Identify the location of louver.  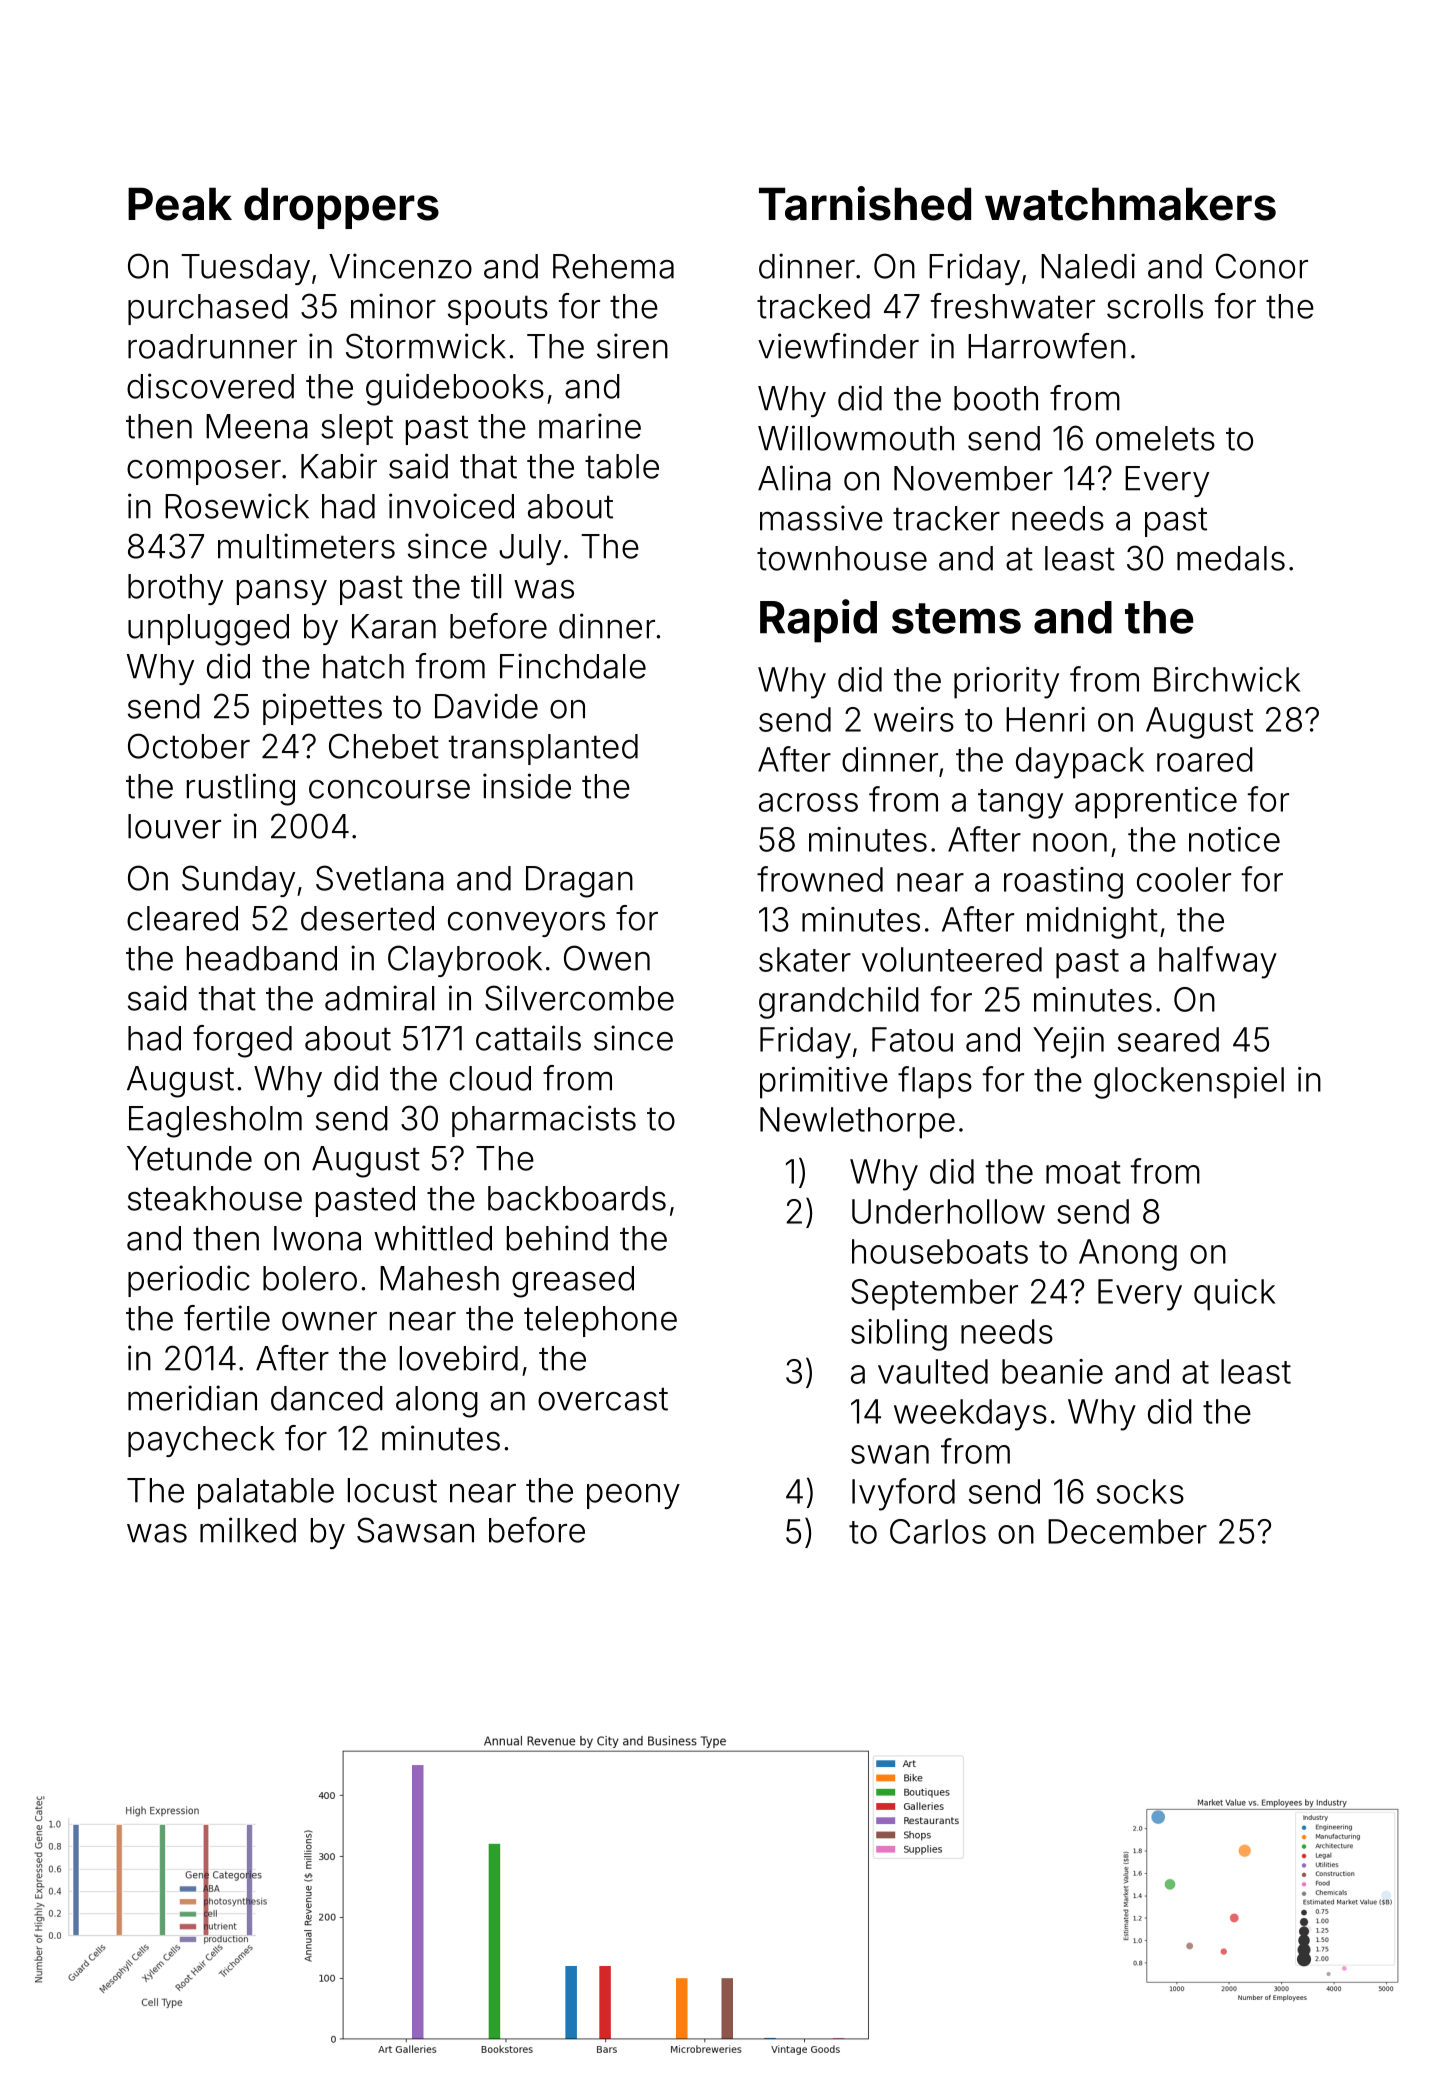
(174, 826).
